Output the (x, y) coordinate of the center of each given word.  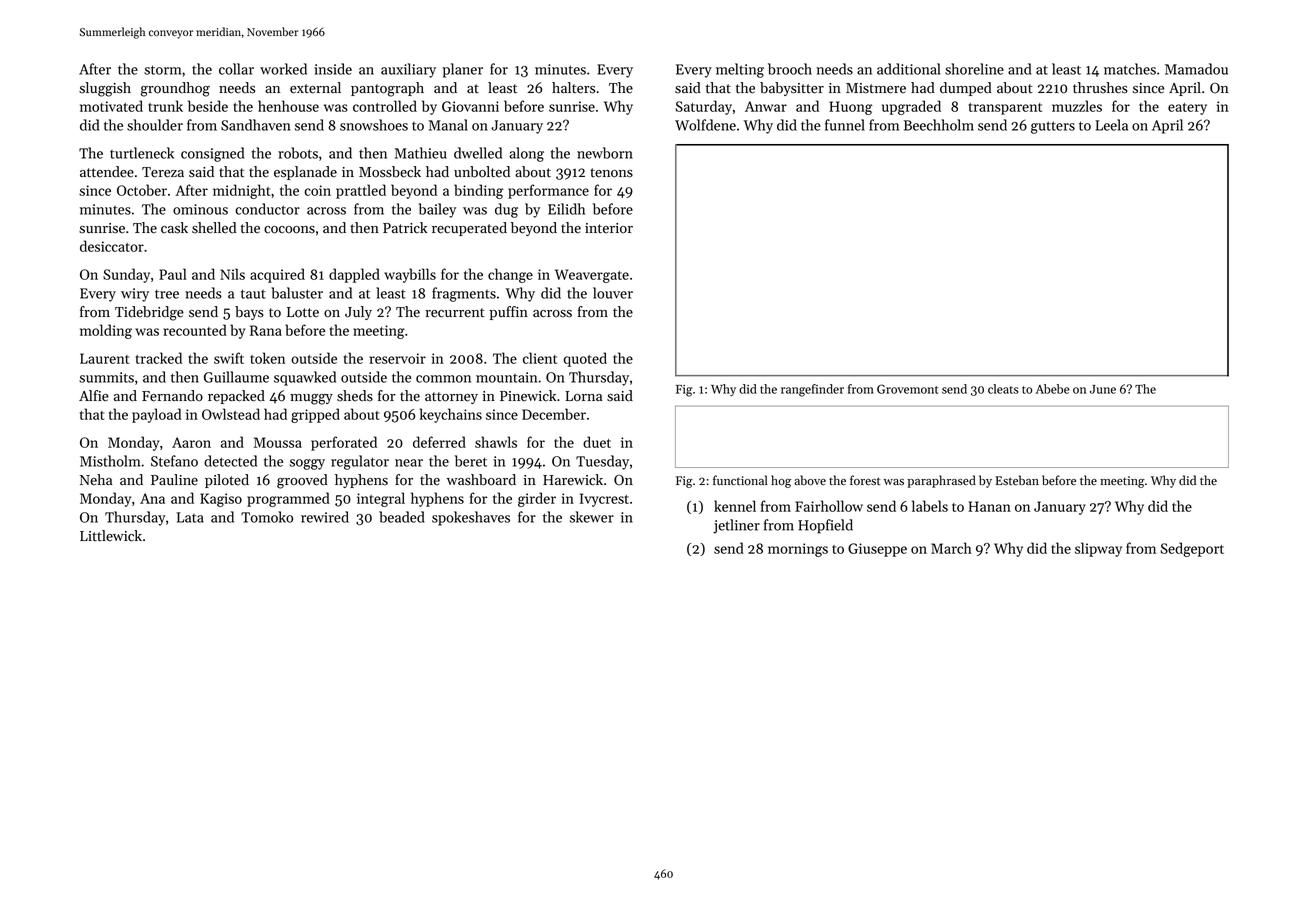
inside (333, 69)
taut (253, 294)
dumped (966, 89)
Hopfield (825, 526)
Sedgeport (1192, 549)
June (1103, 389)
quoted (585, 359)
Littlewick (111, 536)
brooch (790, 69)
